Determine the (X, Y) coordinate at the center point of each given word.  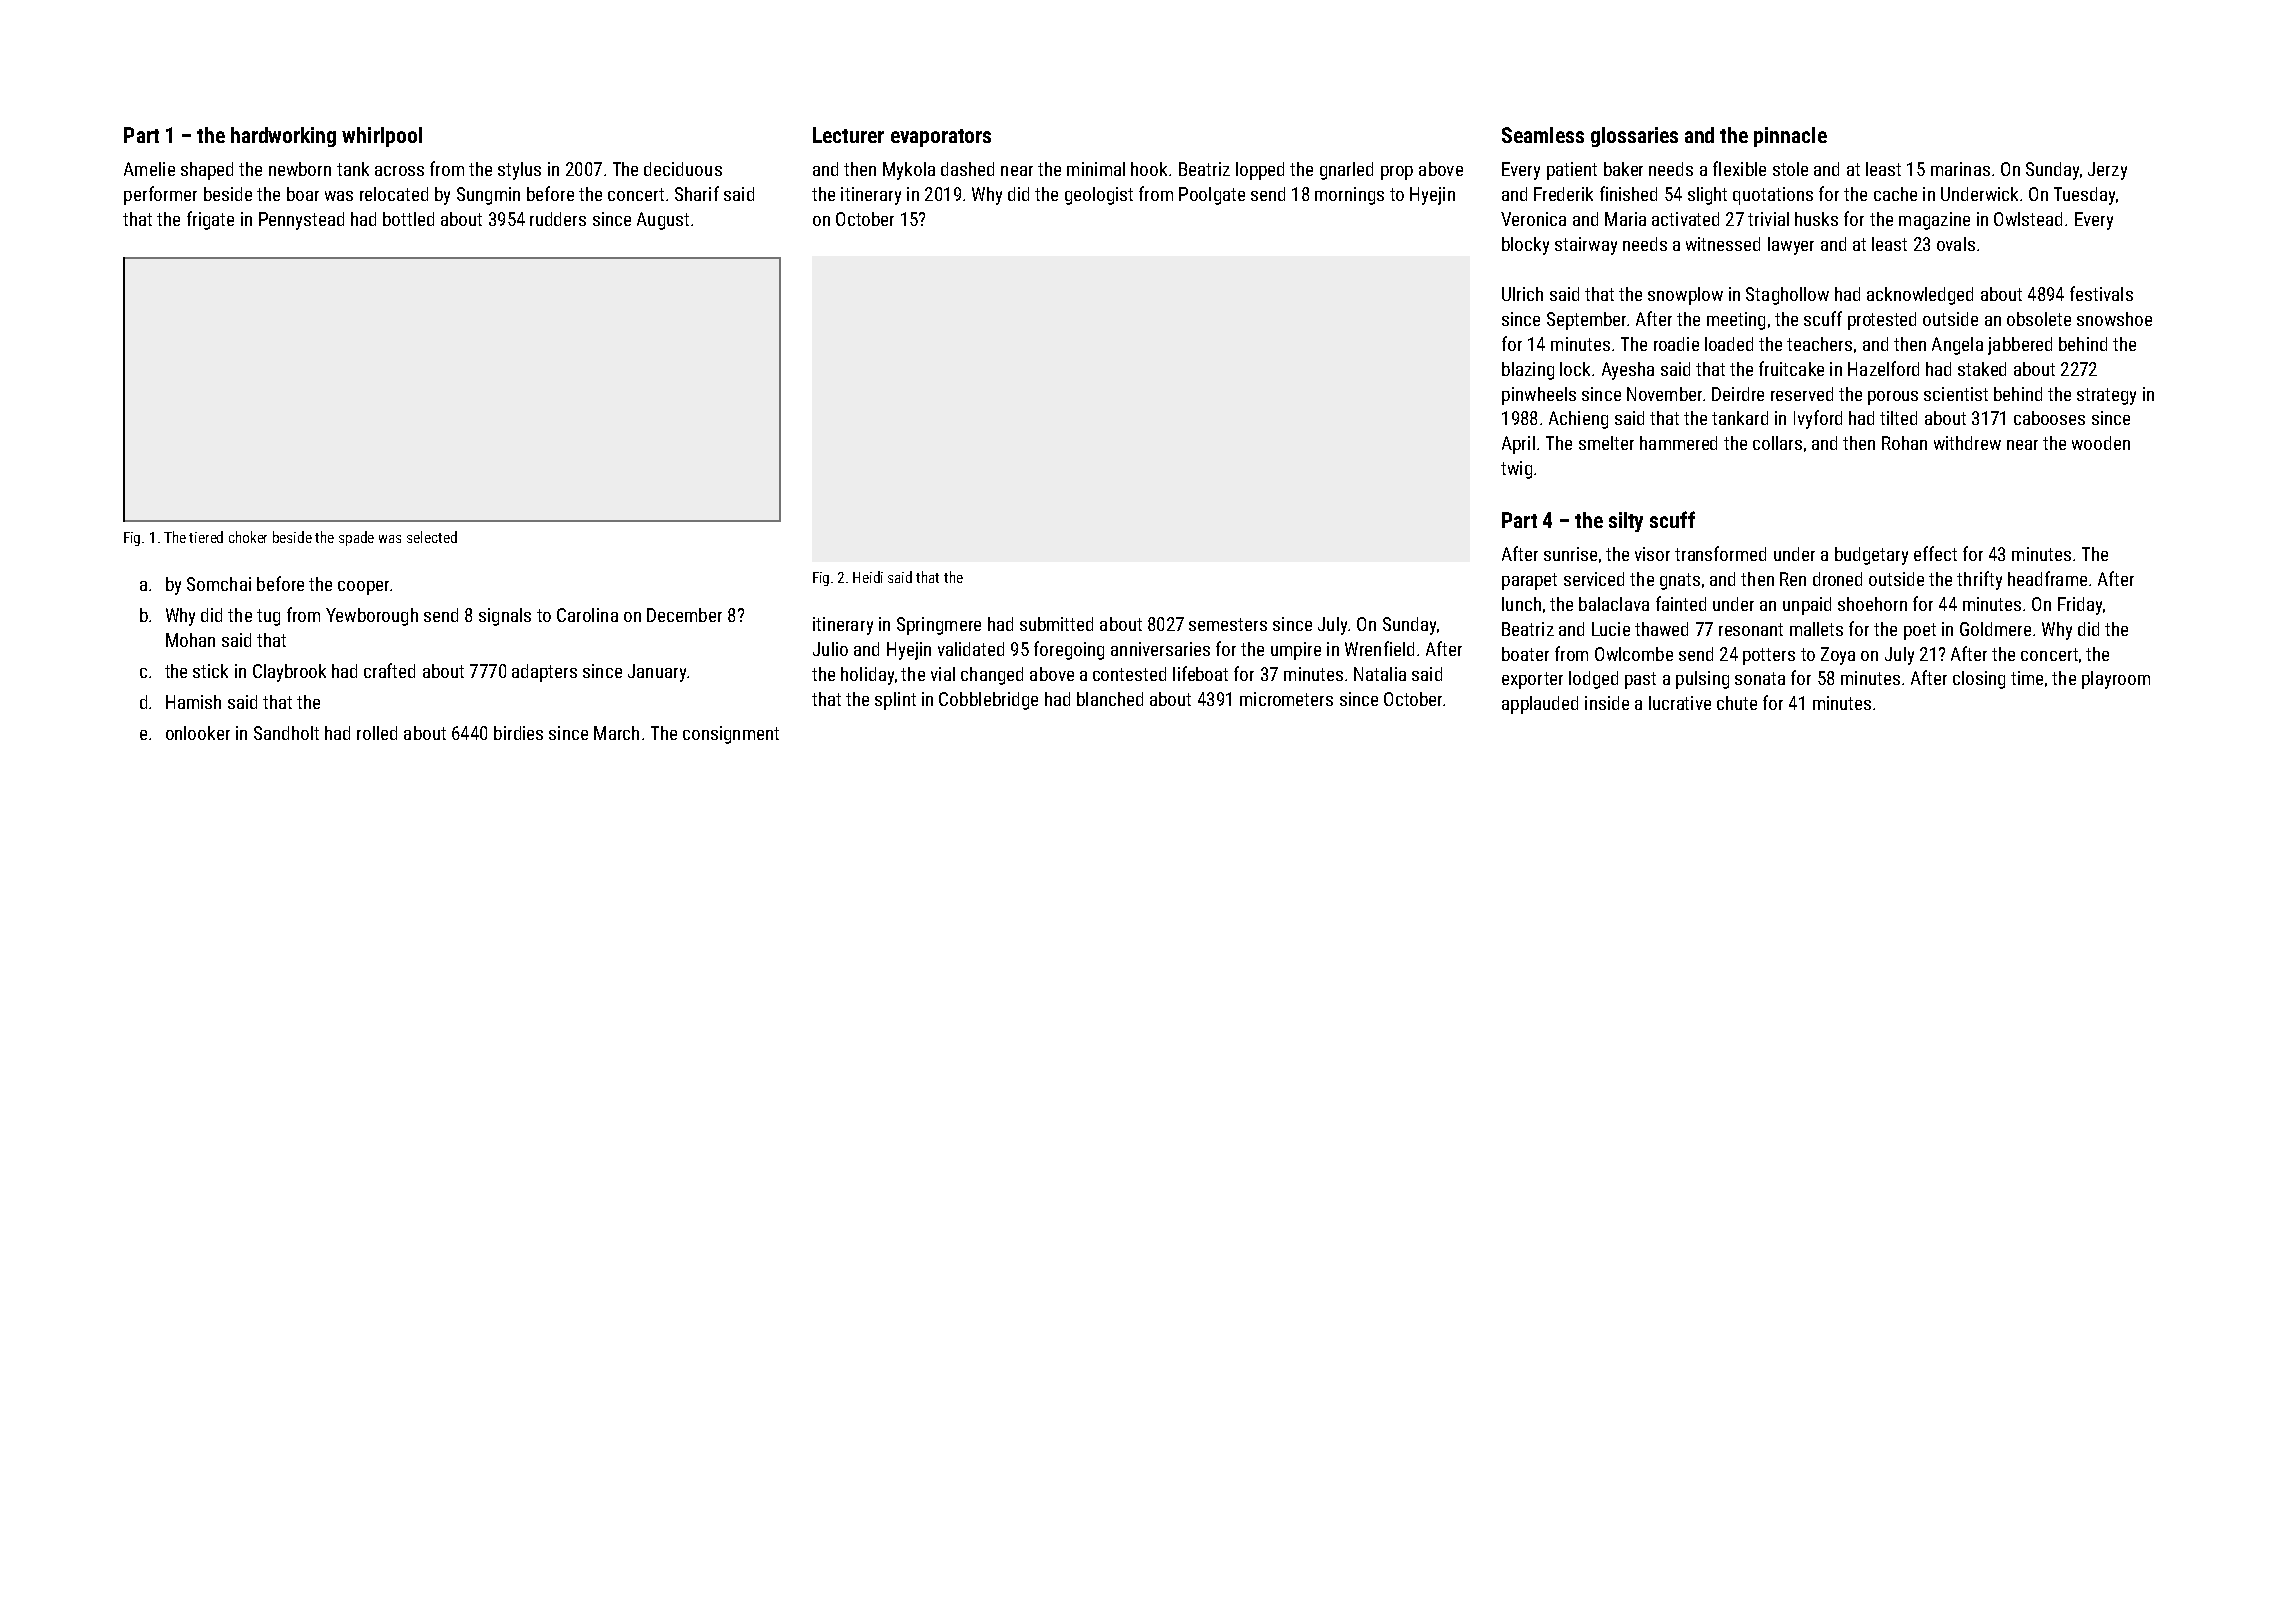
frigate (210, 220)
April (1518, 445)
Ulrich (1522, 294)
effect (1935, 553)
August (663, 221)
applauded (1540, 705)
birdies (518, 733)
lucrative (1680, 703)
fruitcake (1791, 368)
